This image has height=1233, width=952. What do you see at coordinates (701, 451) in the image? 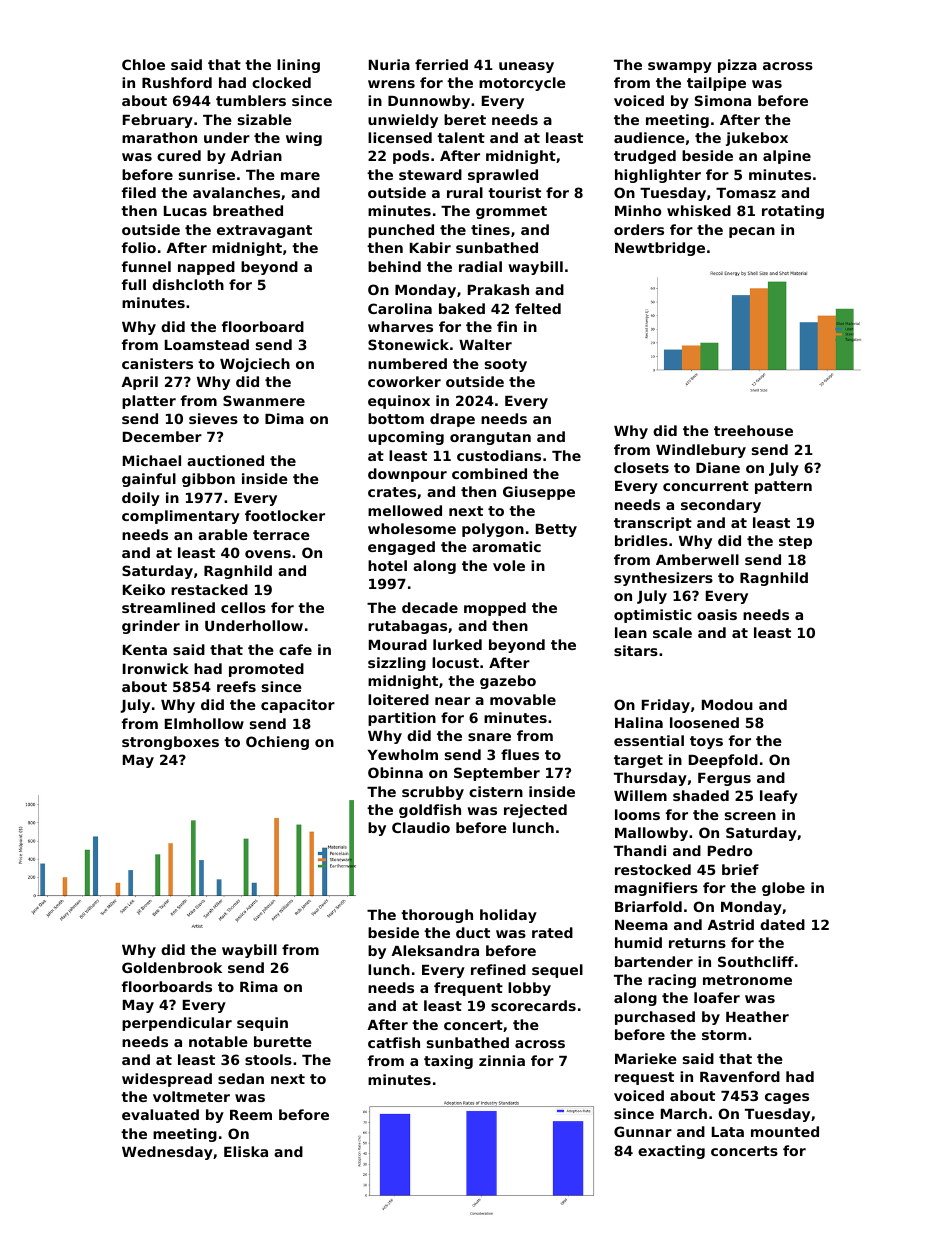
I see `Windlebury` at bounding box center [701, 451].
